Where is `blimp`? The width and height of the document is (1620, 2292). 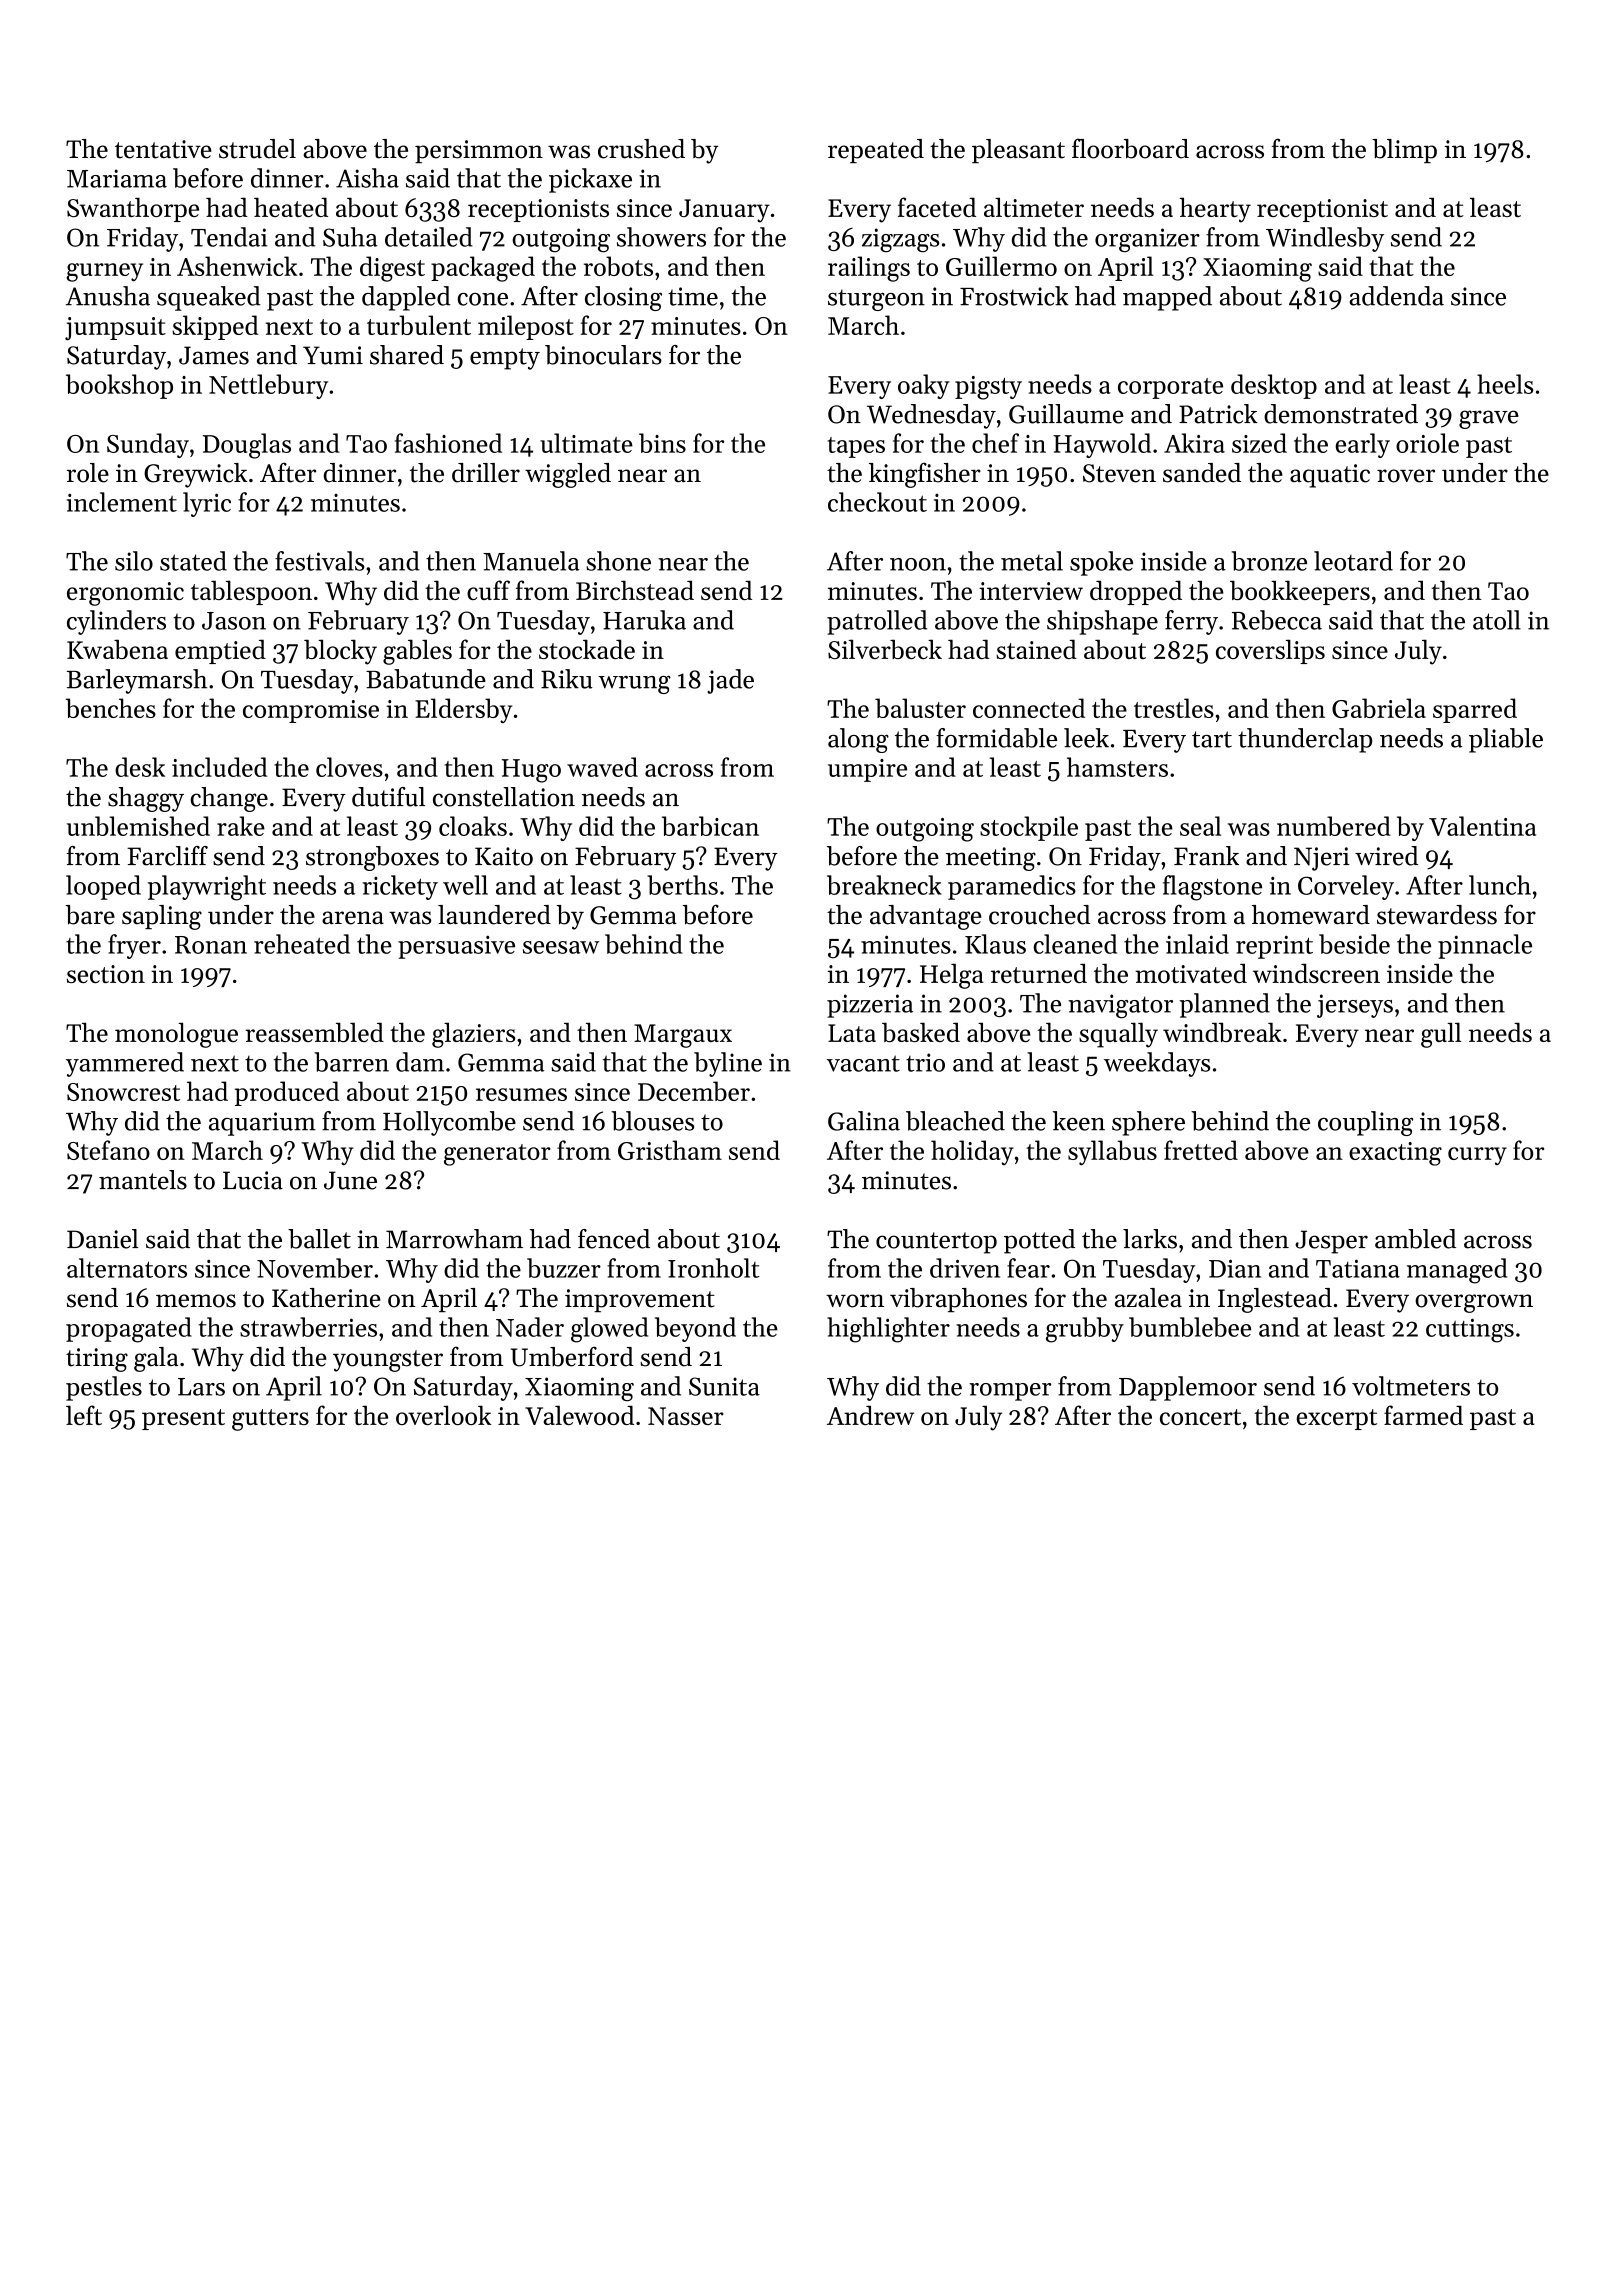
blimp is located at coordinates (1404, 151).
